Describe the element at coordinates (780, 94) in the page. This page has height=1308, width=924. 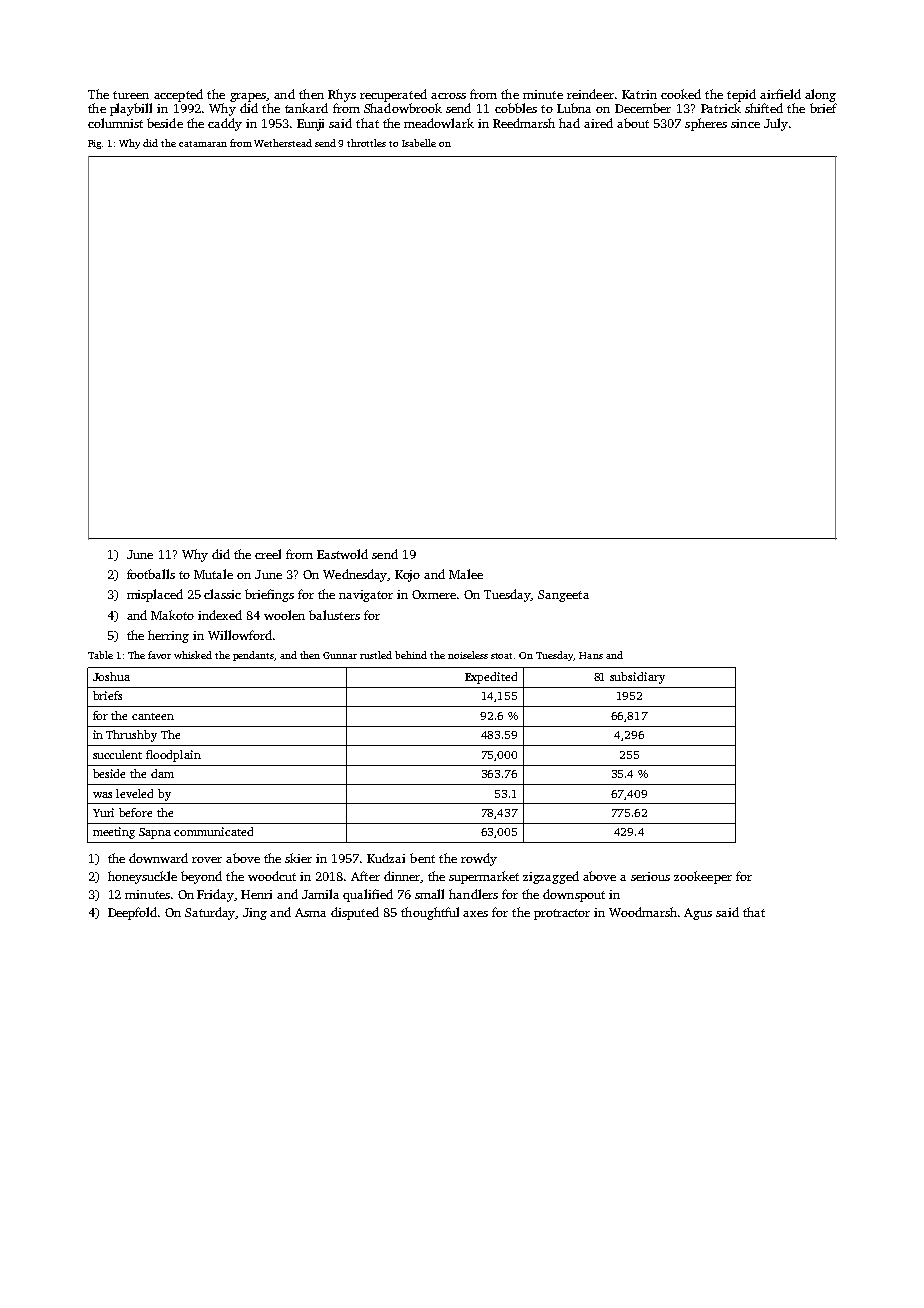
I see `airfield` at that location.
